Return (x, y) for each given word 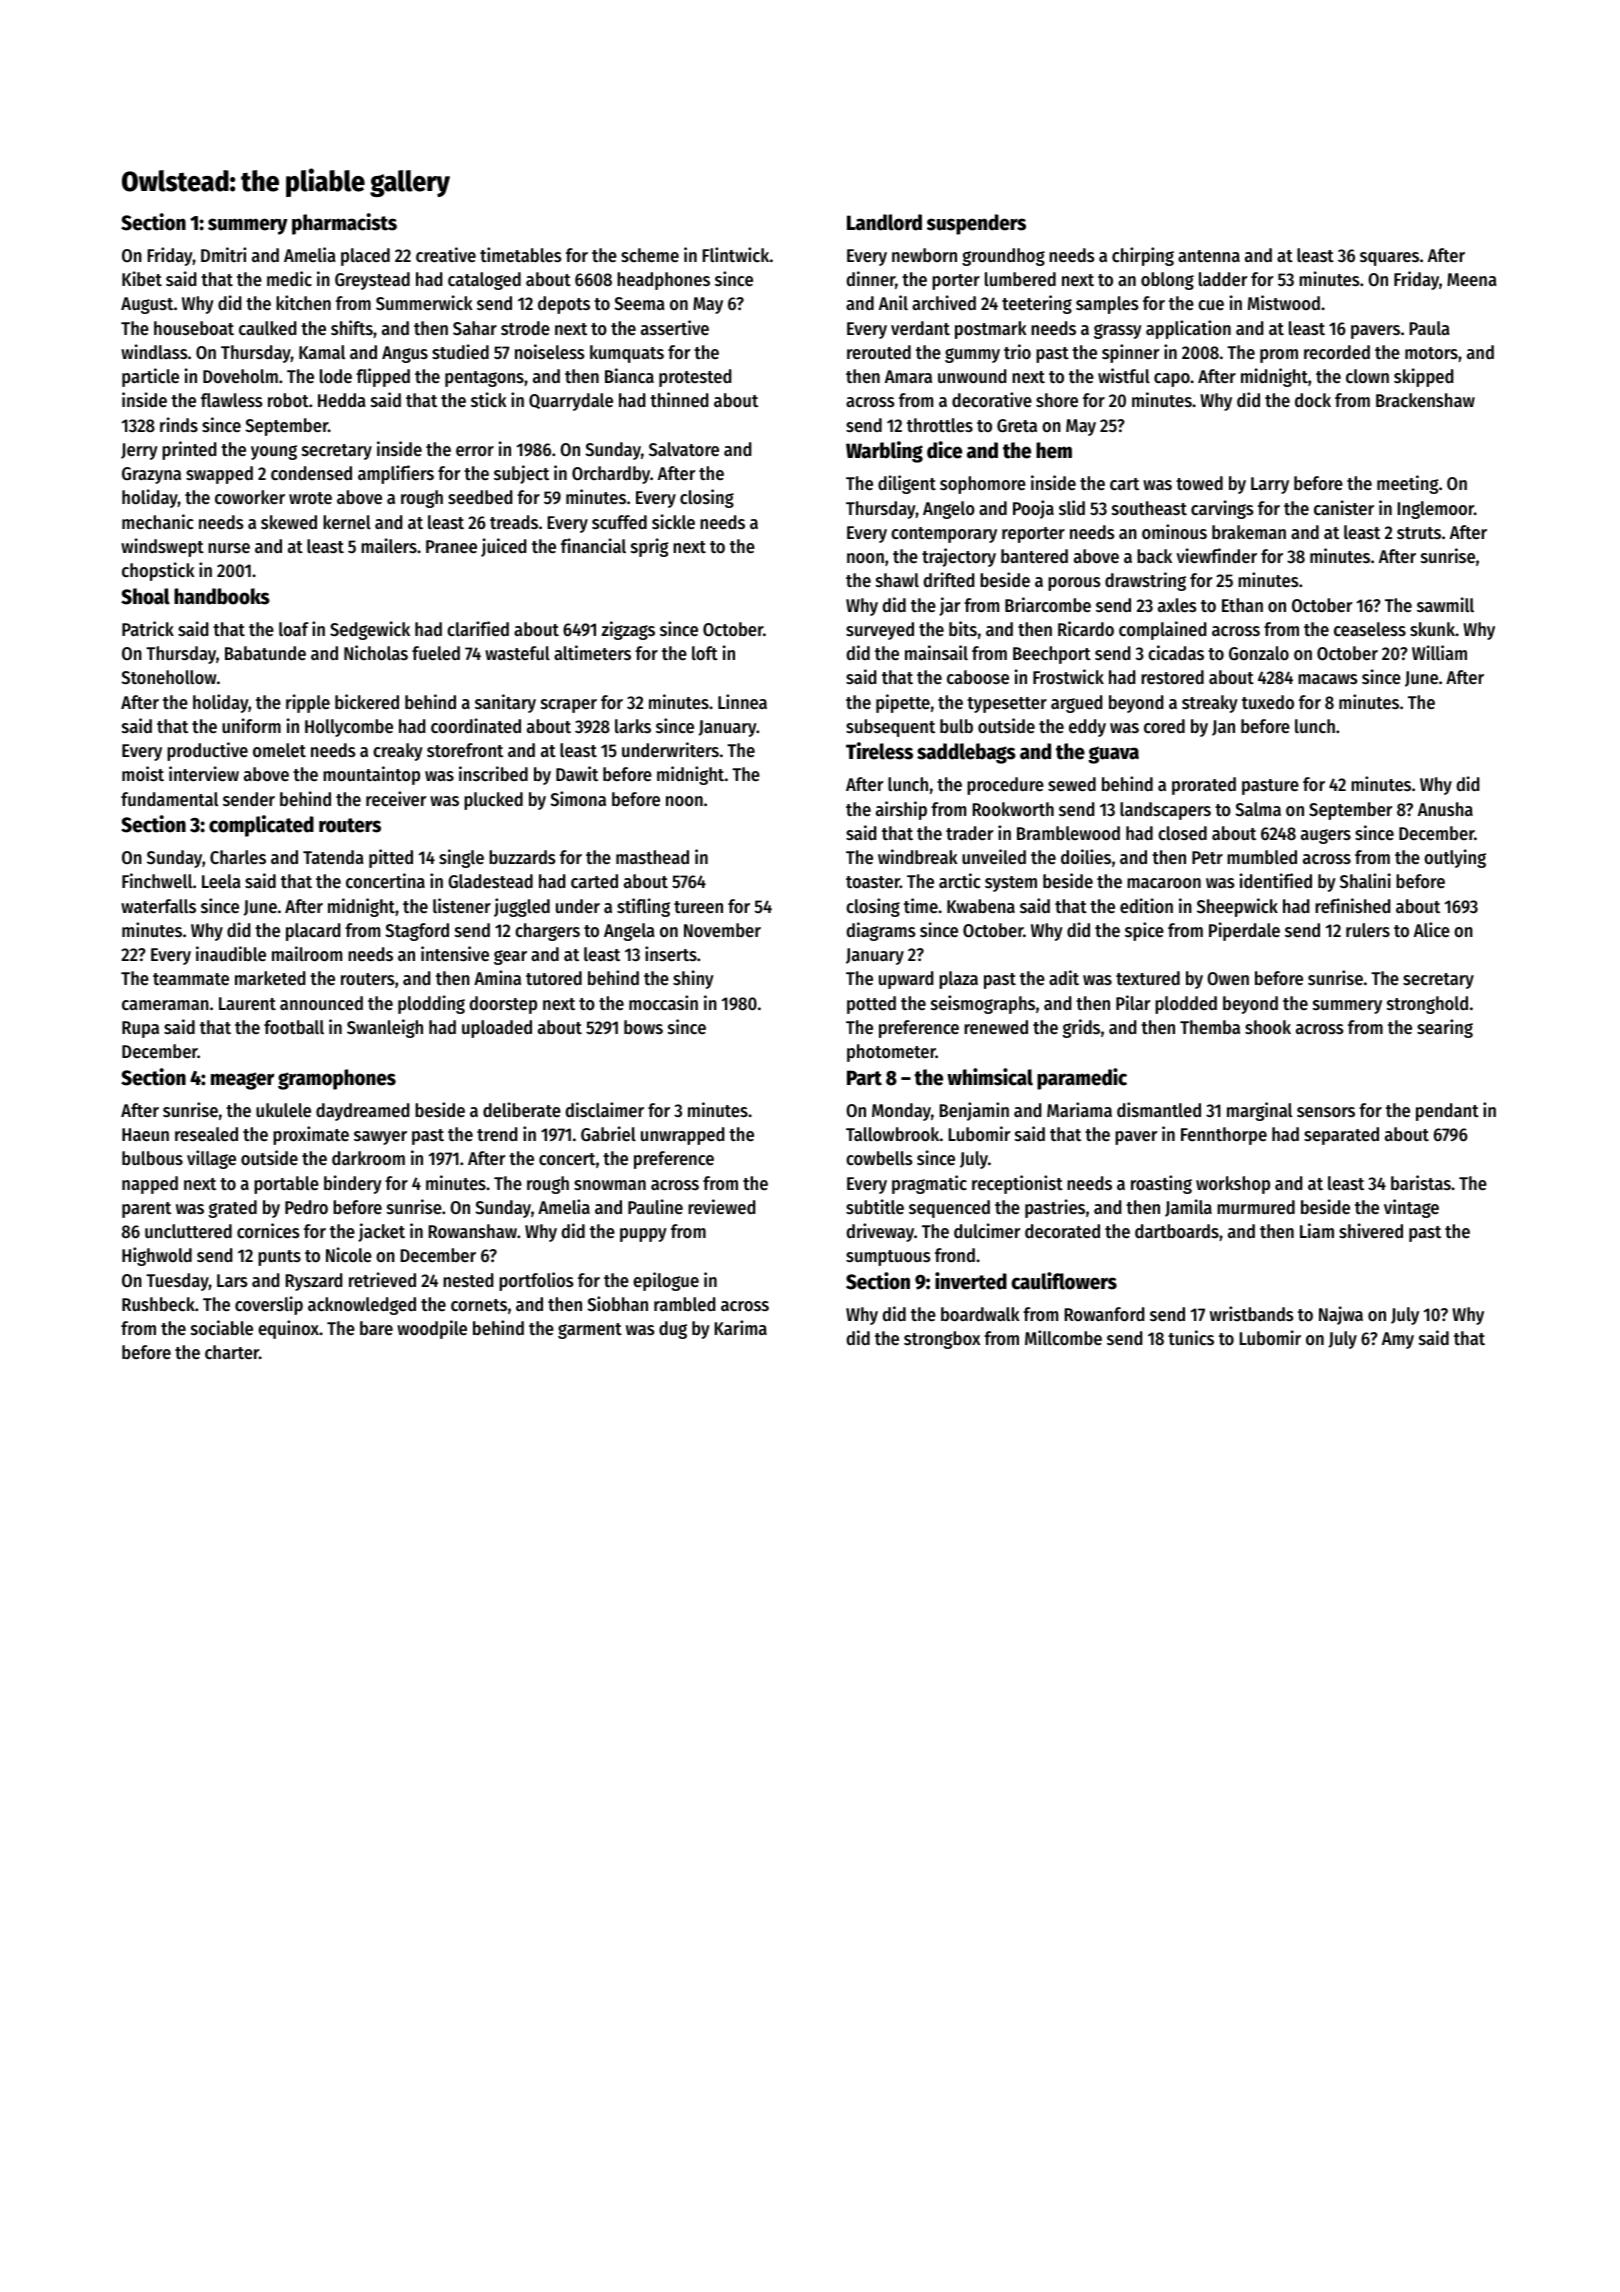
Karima (741, 1327)
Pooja (1033, 509)
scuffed (619, 522)
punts (279, 1258)
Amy (1398, 1340)
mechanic (157, 521)
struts (1419, 533)
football (294, 1027)
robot (288, 400)
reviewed (721, 1206)
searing (1445, 1028)
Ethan (1242, 605)
